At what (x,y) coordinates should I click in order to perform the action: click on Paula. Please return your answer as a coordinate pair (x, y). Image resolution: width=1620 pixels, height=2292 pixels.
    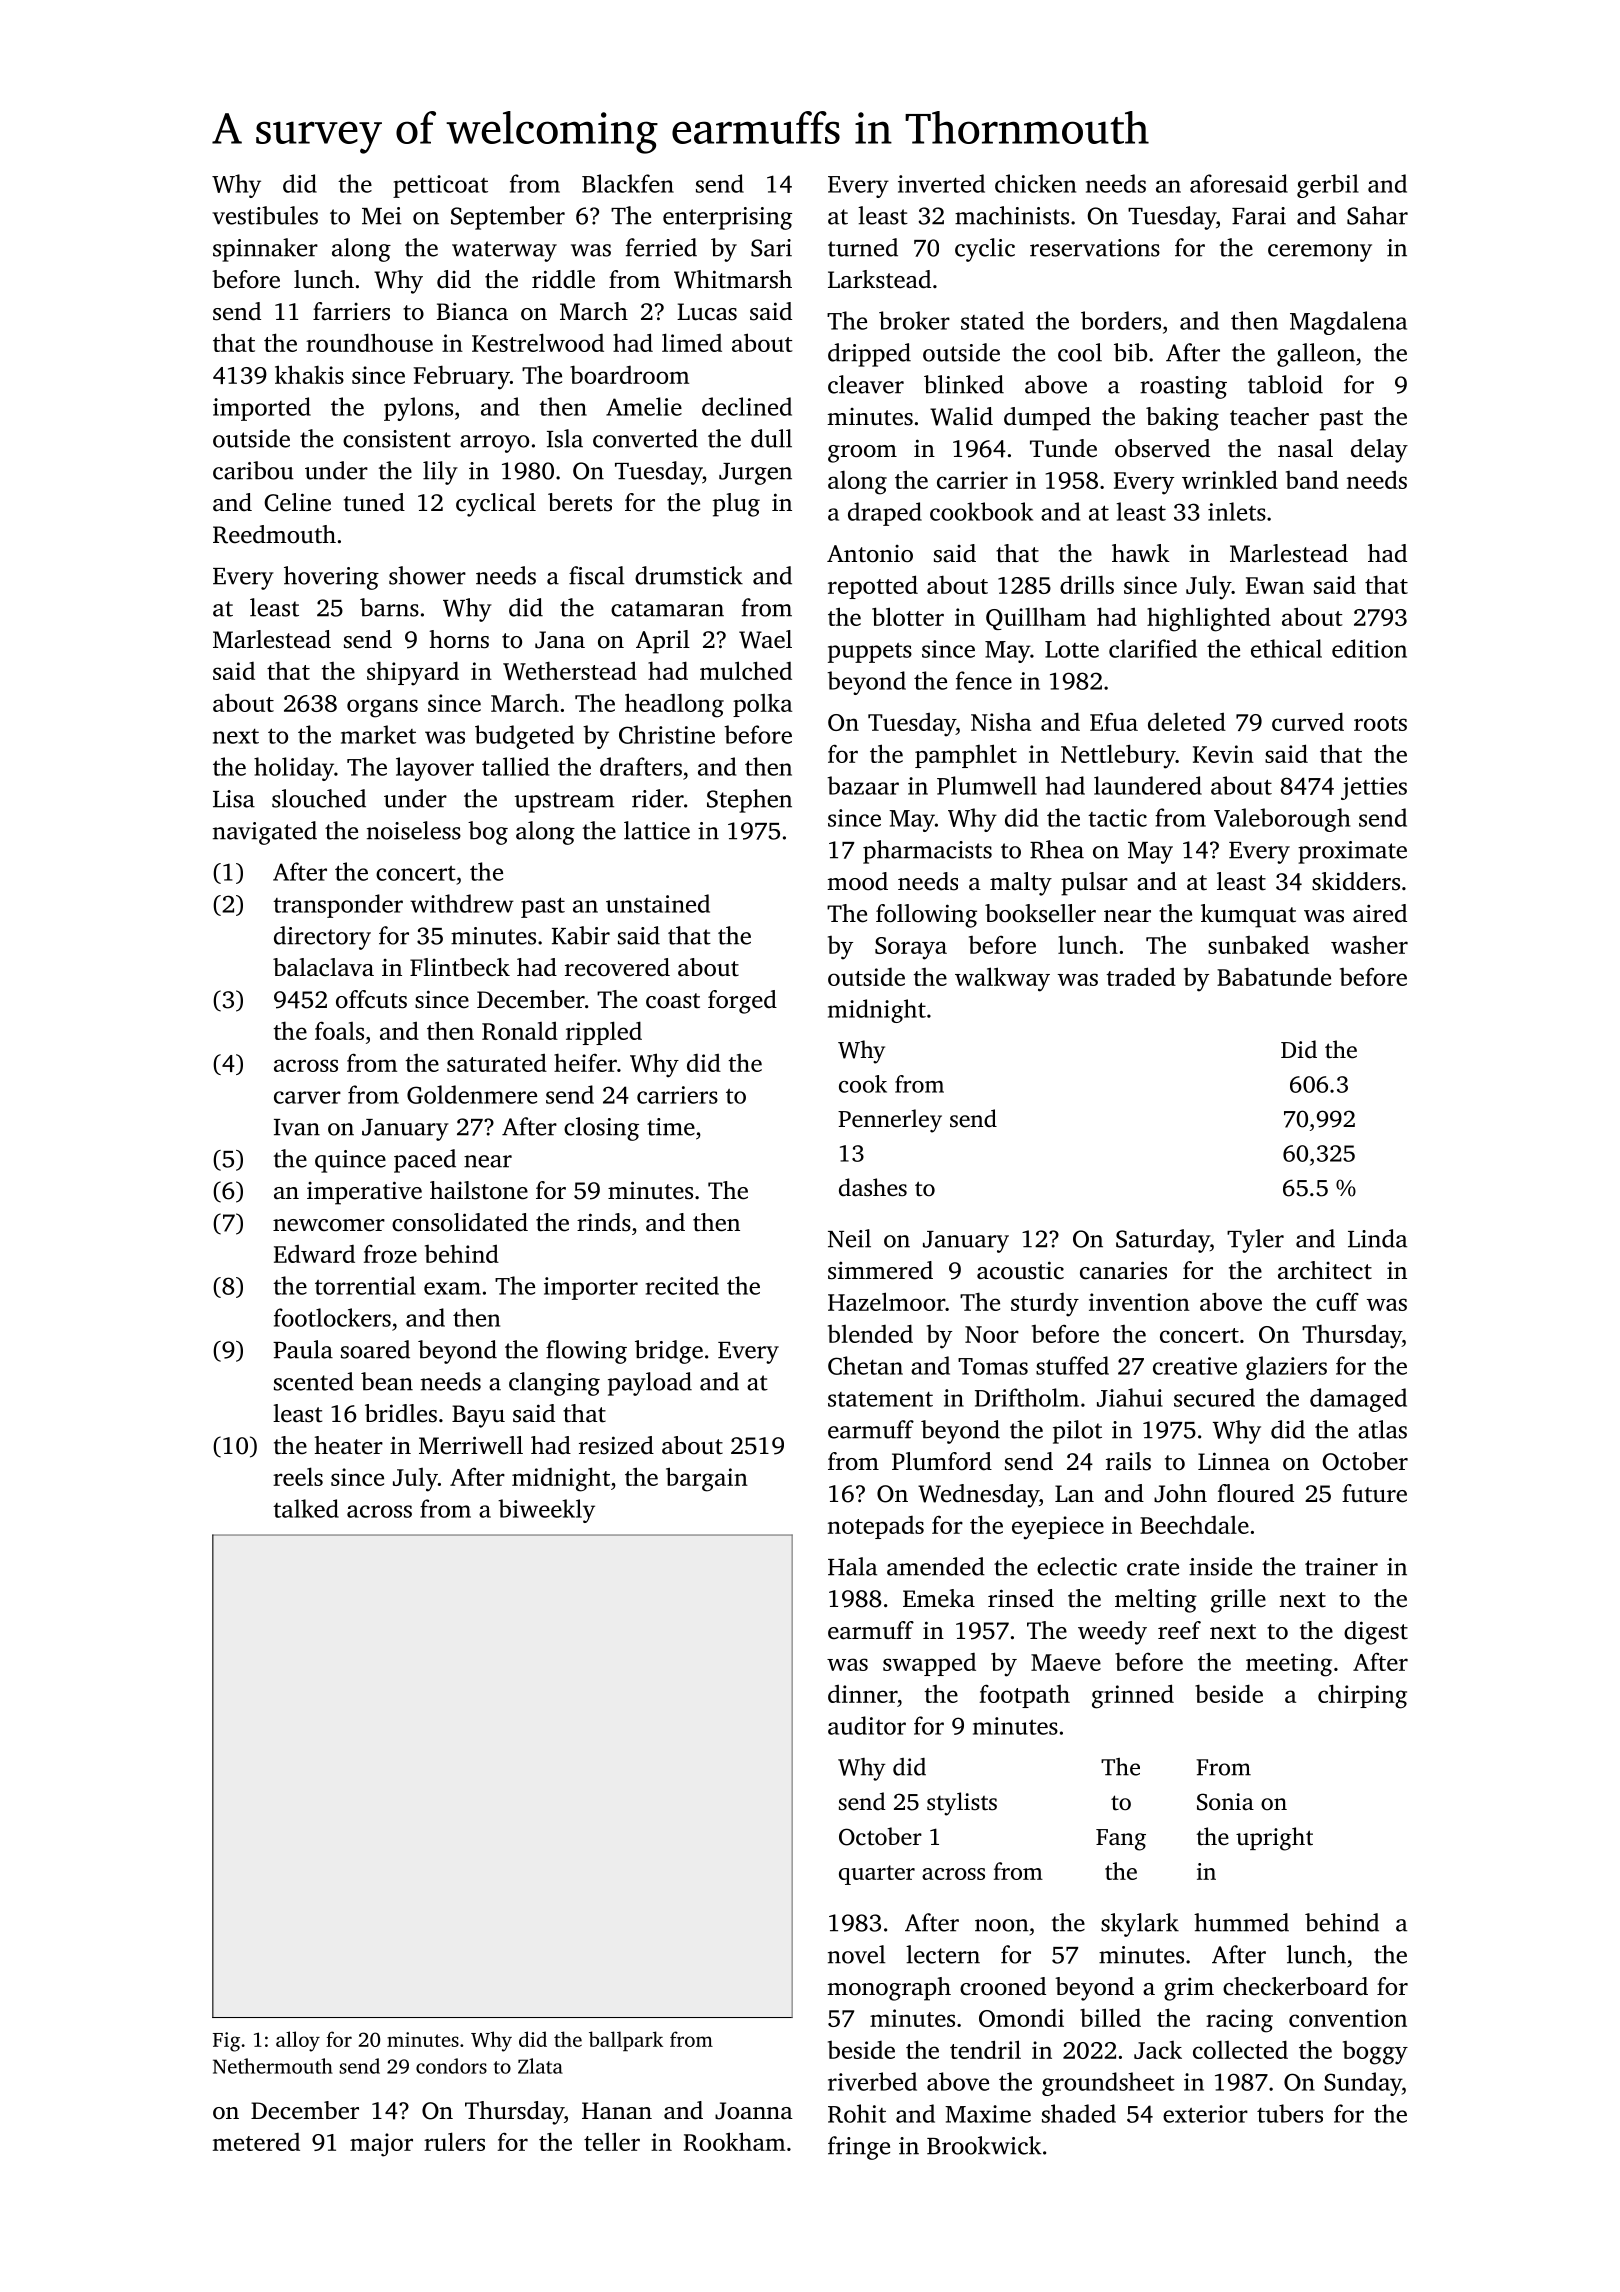
    Looking at the image, I should click on (303, 1349).
